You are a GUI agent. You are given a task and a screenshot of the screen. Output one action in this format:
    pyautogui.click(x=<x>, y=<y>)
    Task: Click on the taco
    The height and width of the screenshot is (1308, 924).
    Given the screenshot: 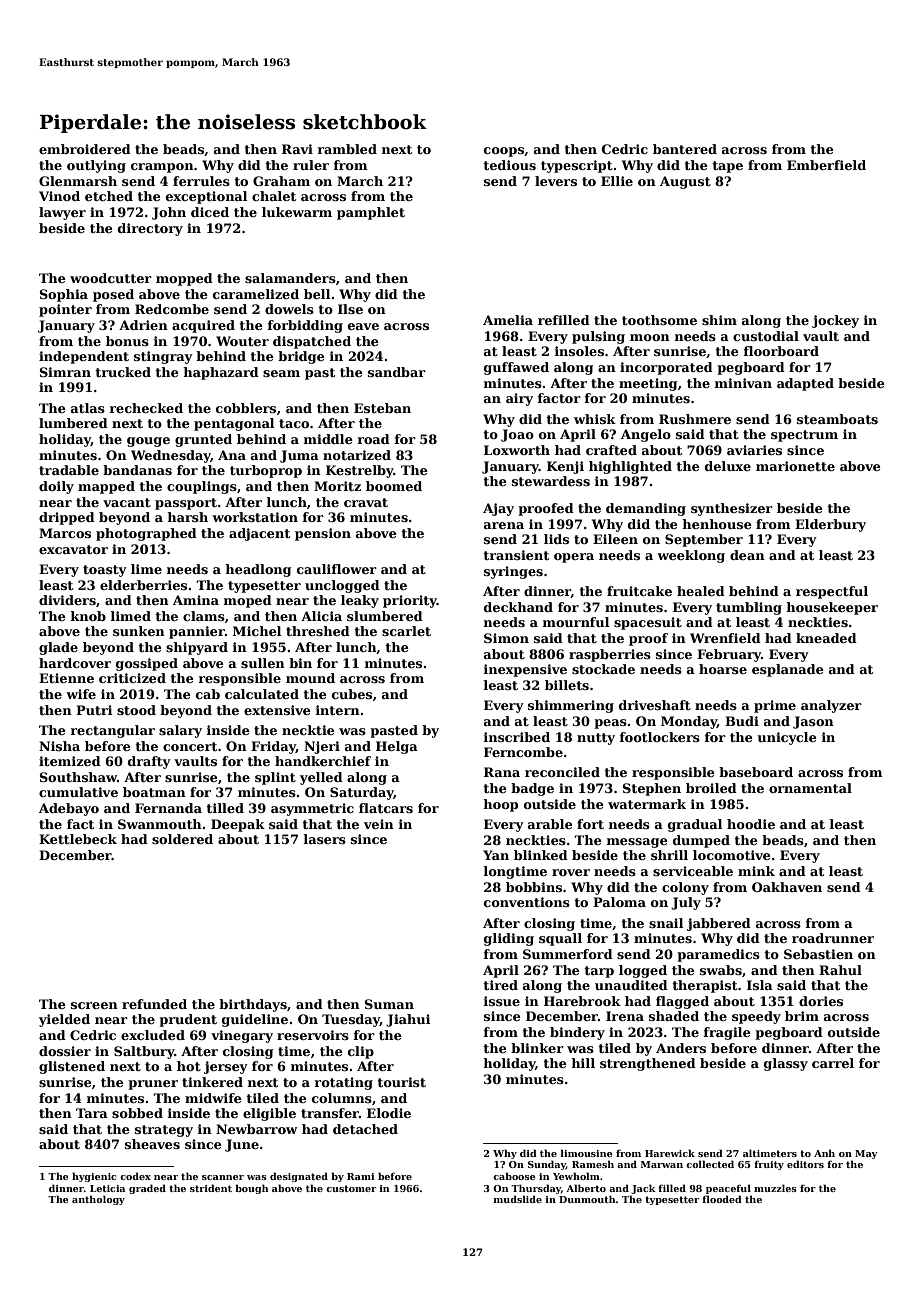 What is the action you would take?
    pyautogui.click(x=294, y=423)
